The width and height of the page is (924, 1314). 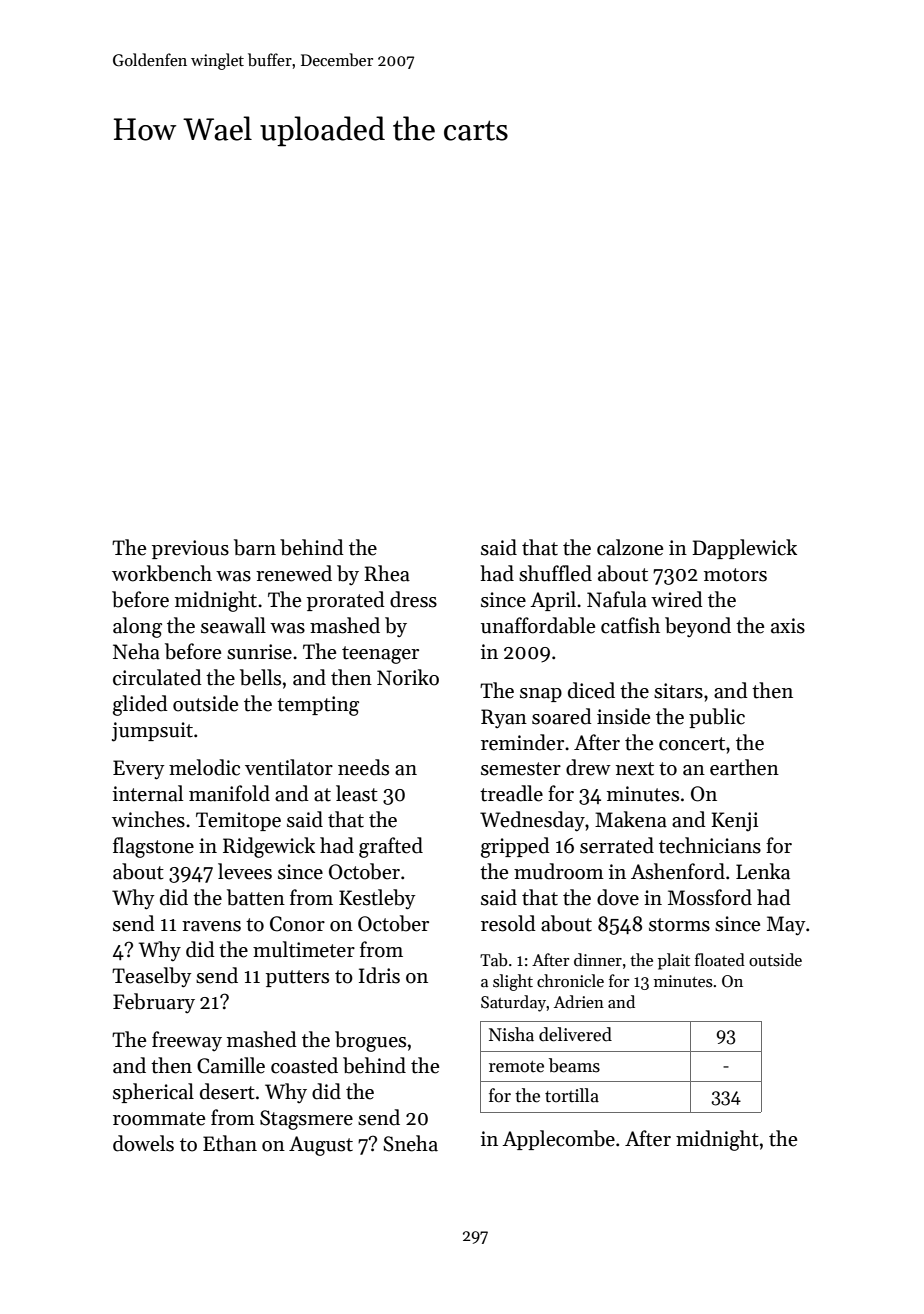 I want to click on Applecombe, so click(x=558, y=1140).
